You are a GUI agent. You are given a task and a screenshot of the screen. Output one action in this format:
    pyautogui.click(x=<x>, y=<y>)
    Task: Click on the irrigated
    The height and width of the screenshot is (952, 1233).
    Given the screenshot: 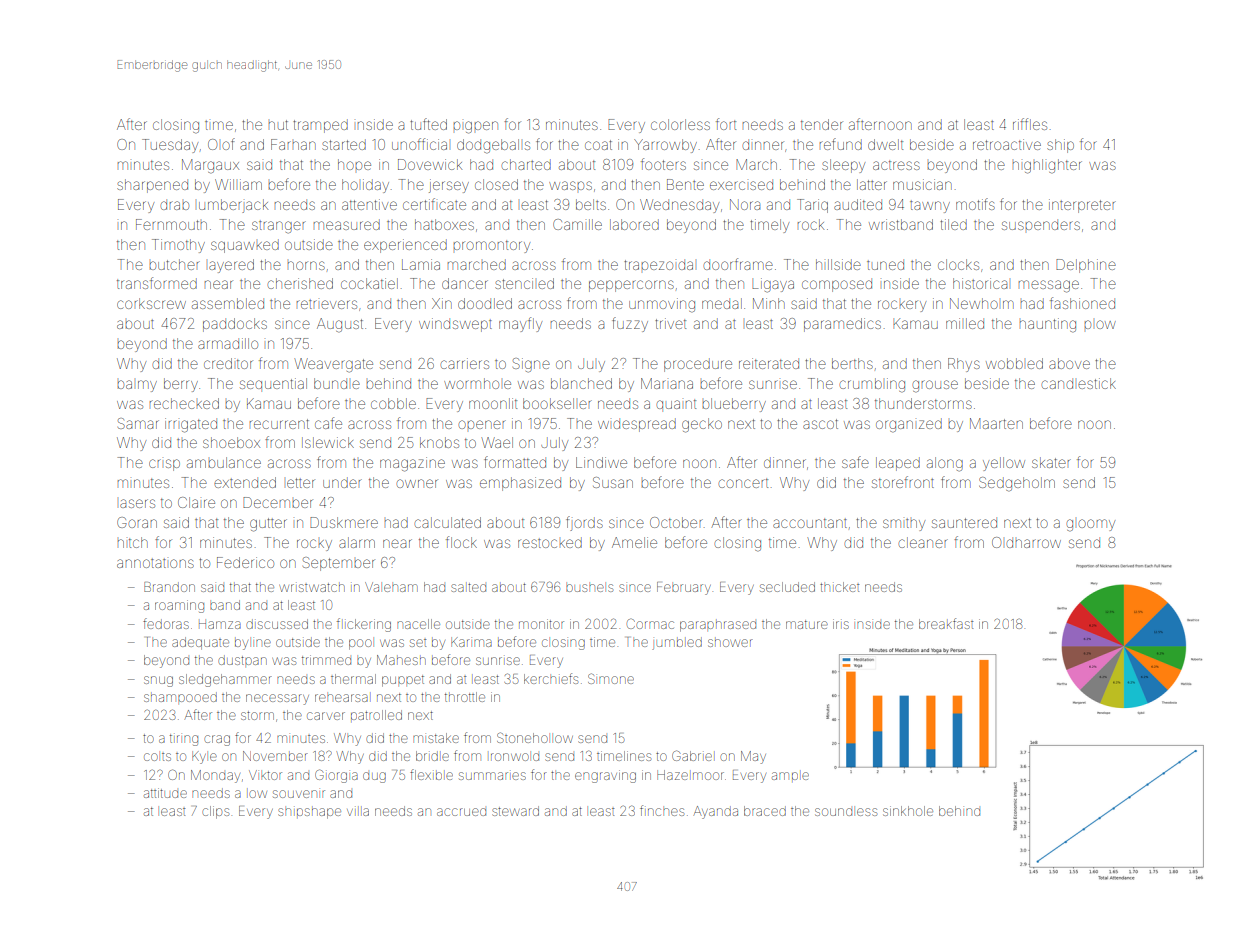 What is the action you would take?
    pyautogui.click(x=191, y=425)
